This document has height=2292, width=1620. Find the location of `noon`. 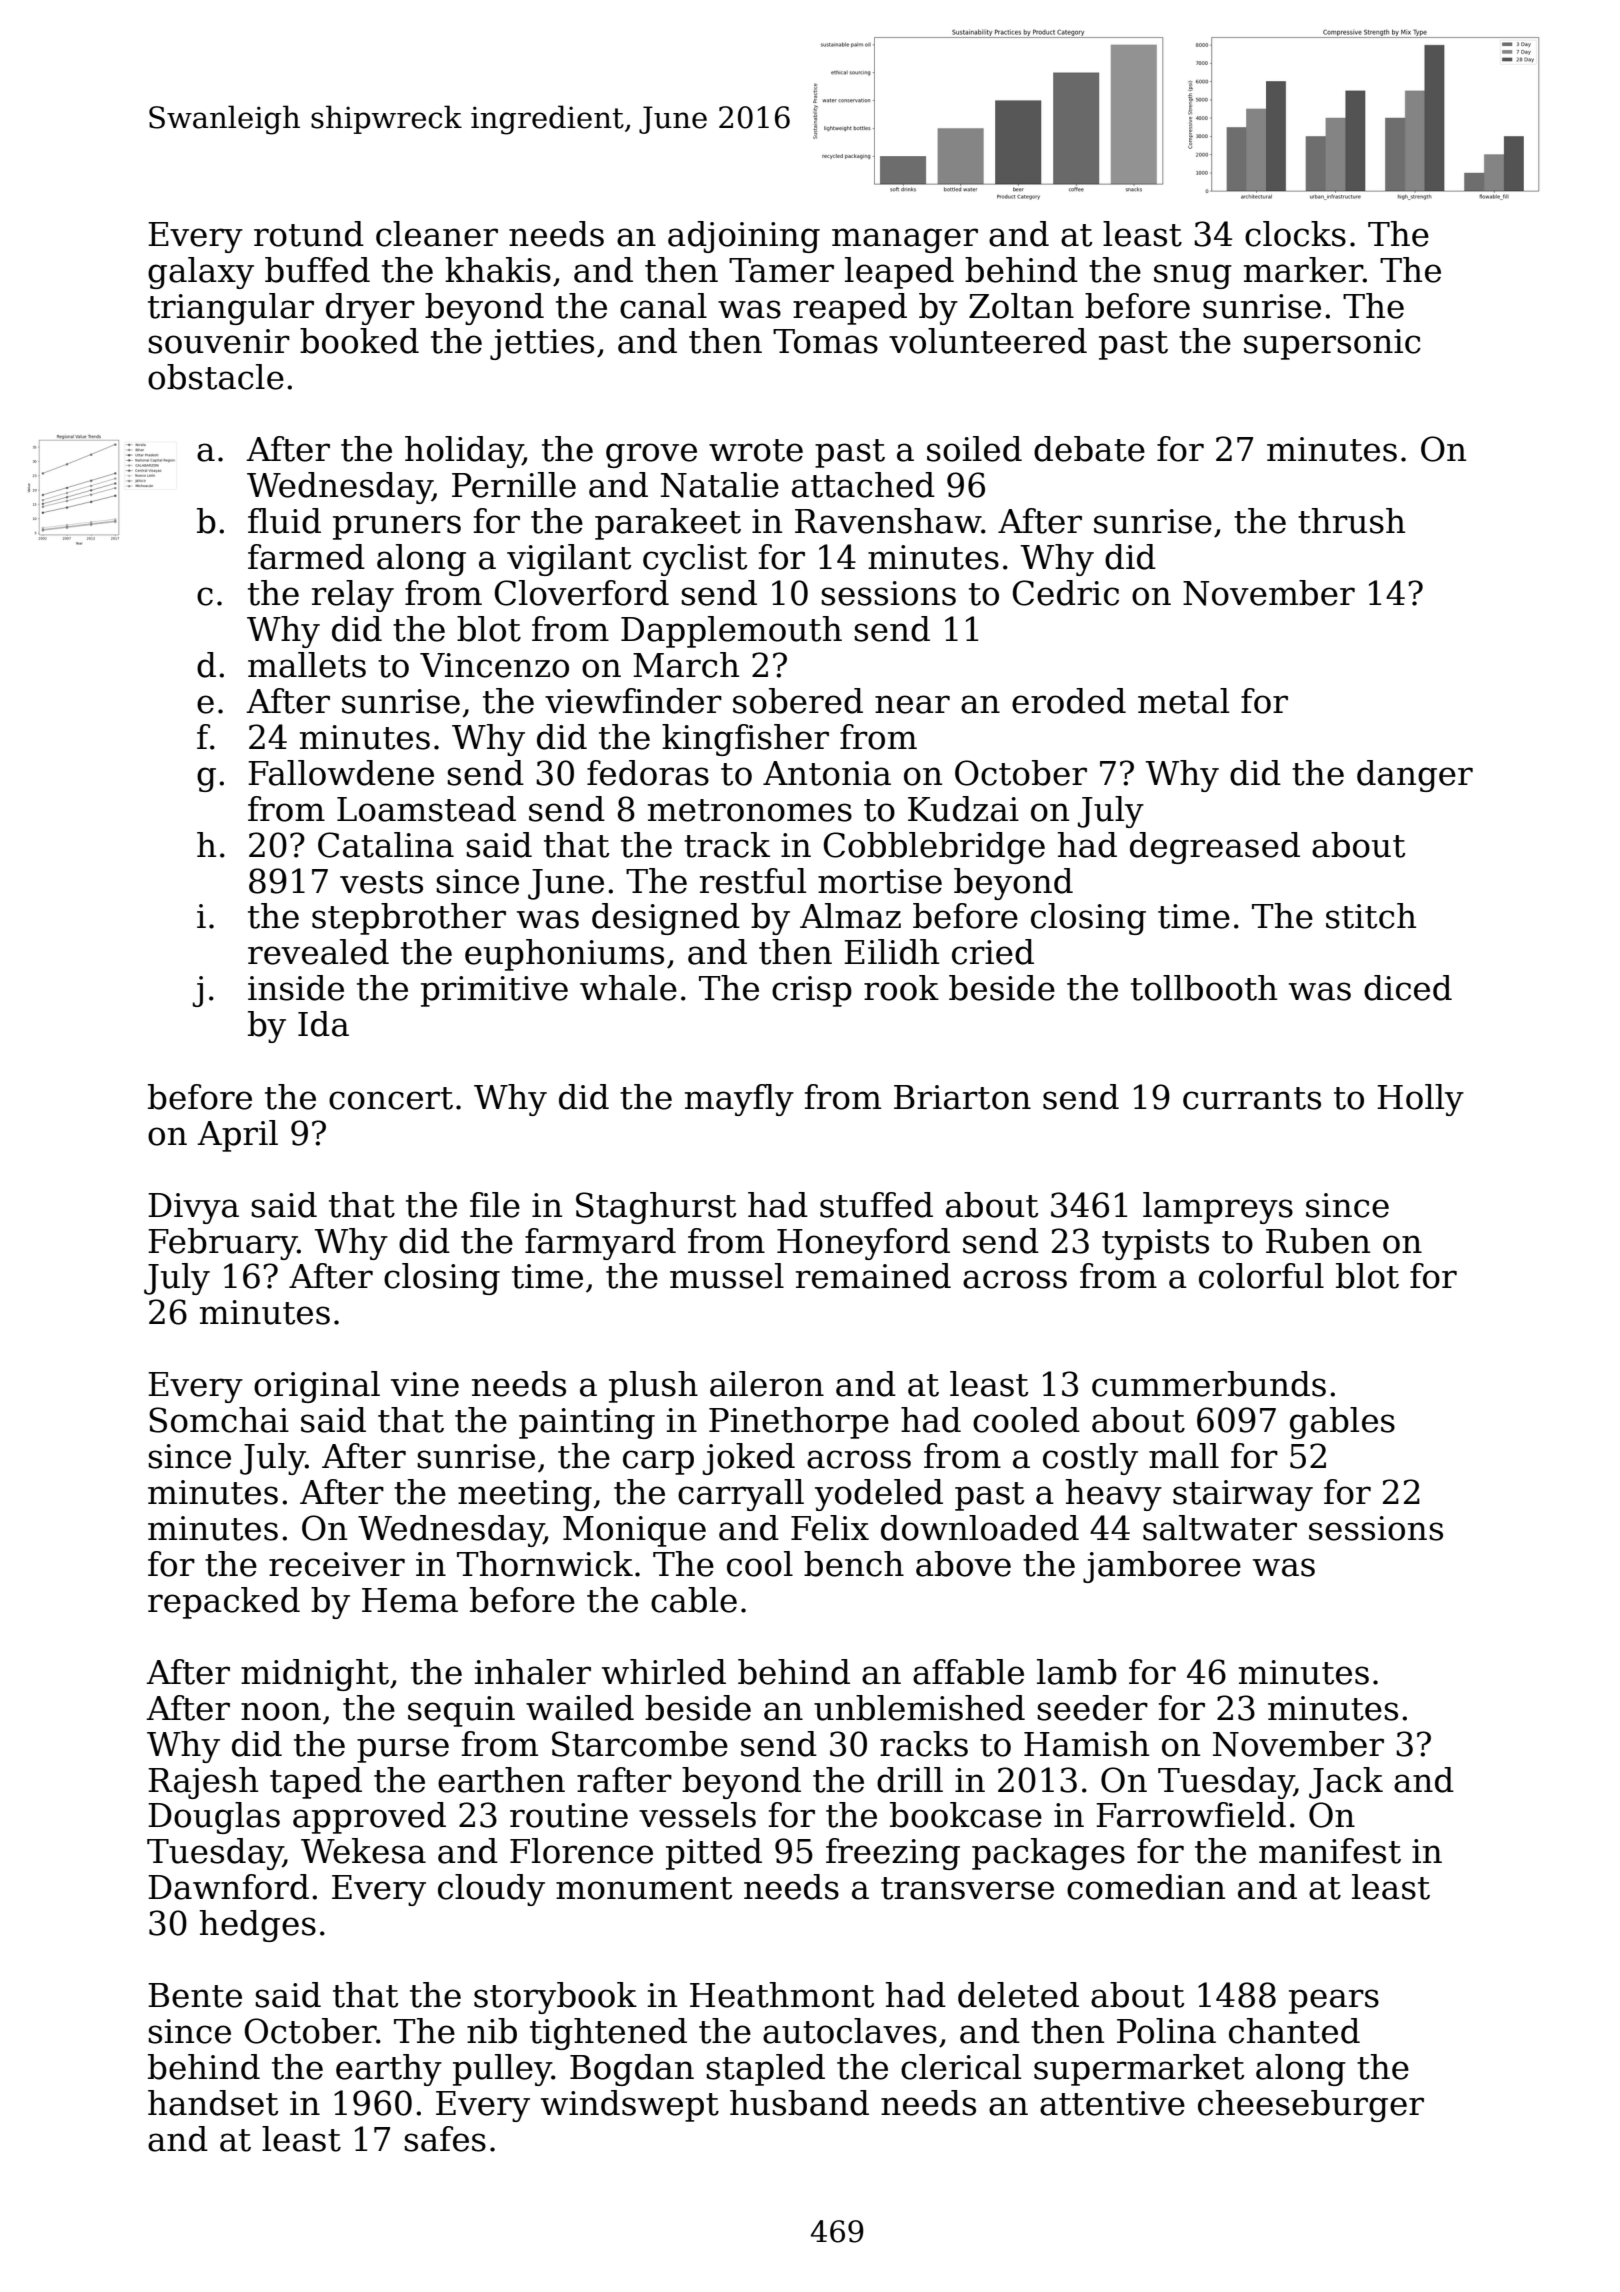

noon is located at coordinates (281, 1711).
